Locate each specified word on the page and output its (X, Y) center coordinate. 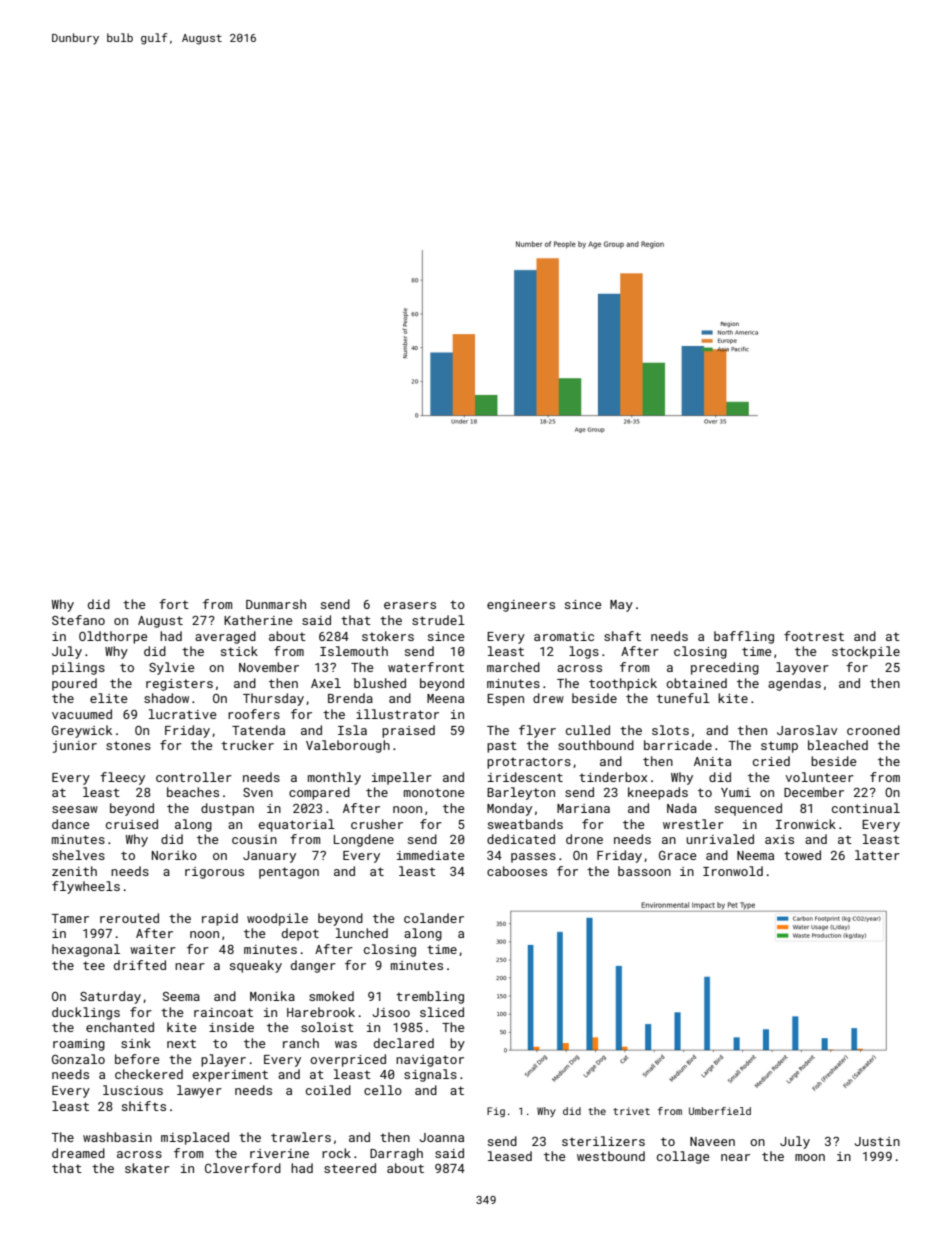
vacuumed (82, 714)
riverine (279, 1153)
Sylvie (171, 668)
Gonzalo (78, 1059)
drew (548, 698)
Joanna (441, 1137)
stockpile (866, 652)
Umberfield (720, 1111)
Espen (505, 700)
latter (877, 855)
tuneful (683, 698)
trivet (631, 1111)
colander (434, 918)
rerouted (129, 918)
